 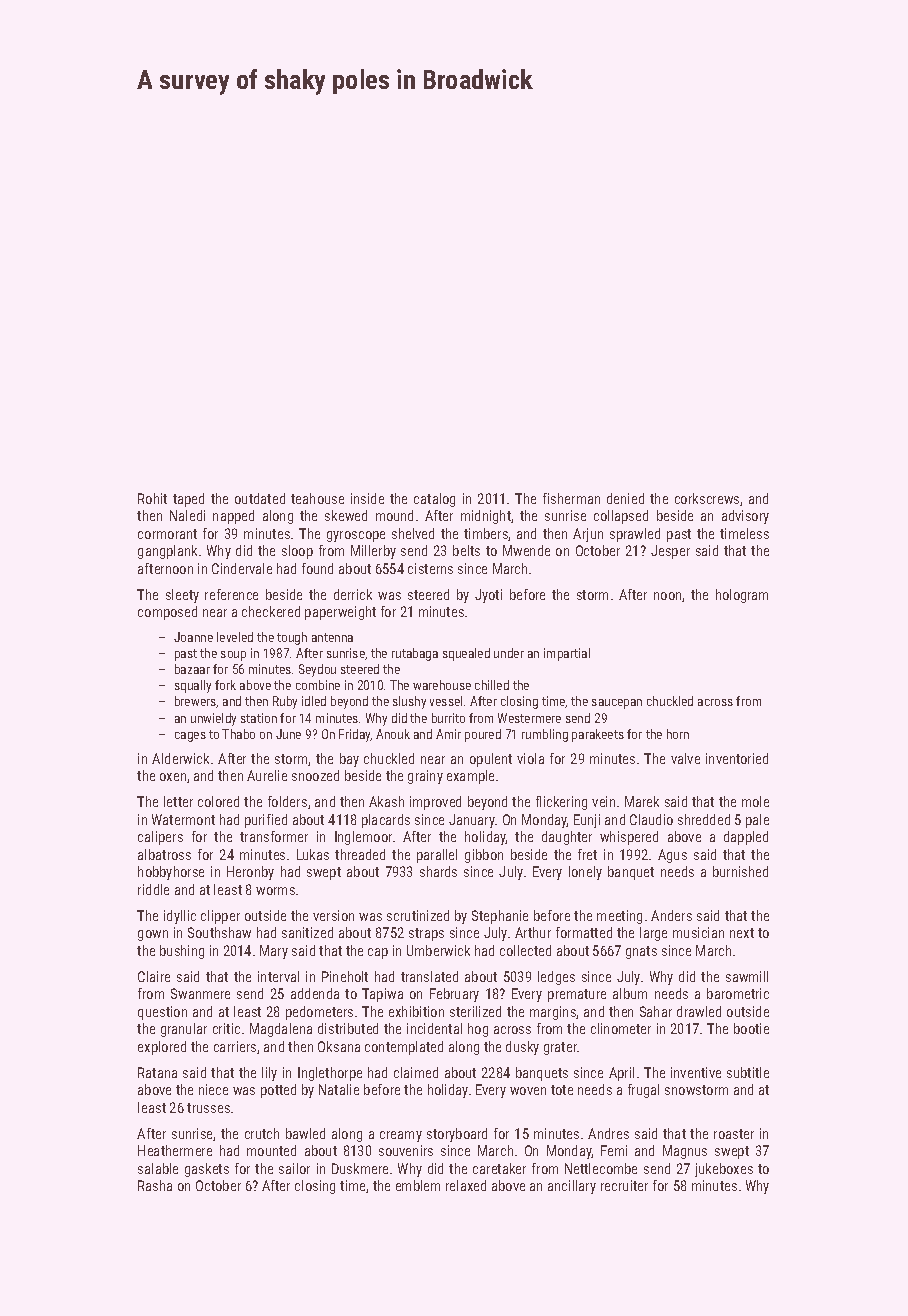 What do you see at coordinates (188, 500) in the screenshot?
I see `taped` at bounding box center [188, 500].
